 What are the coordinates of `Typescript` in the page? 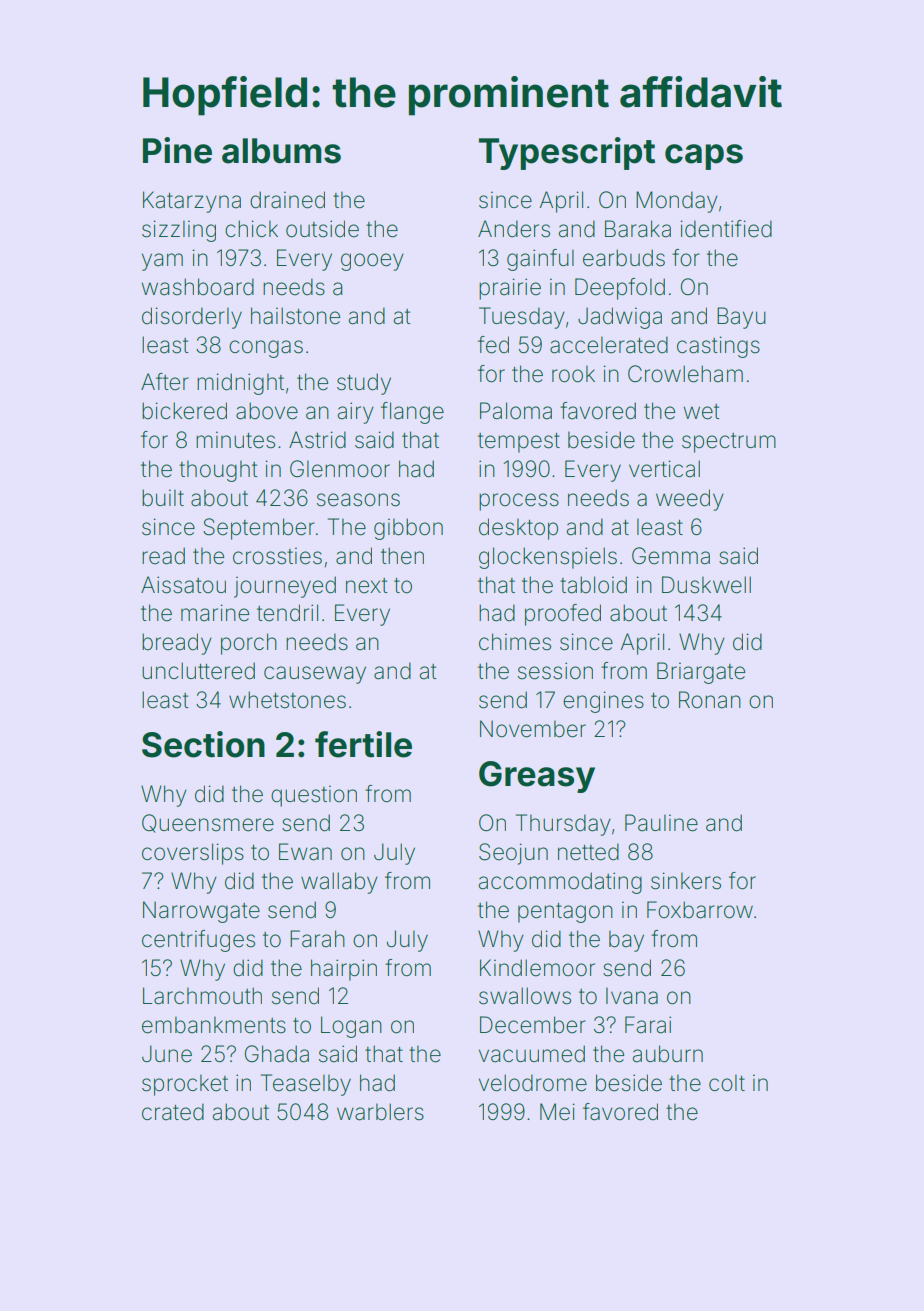 It's located at (567, 153).
